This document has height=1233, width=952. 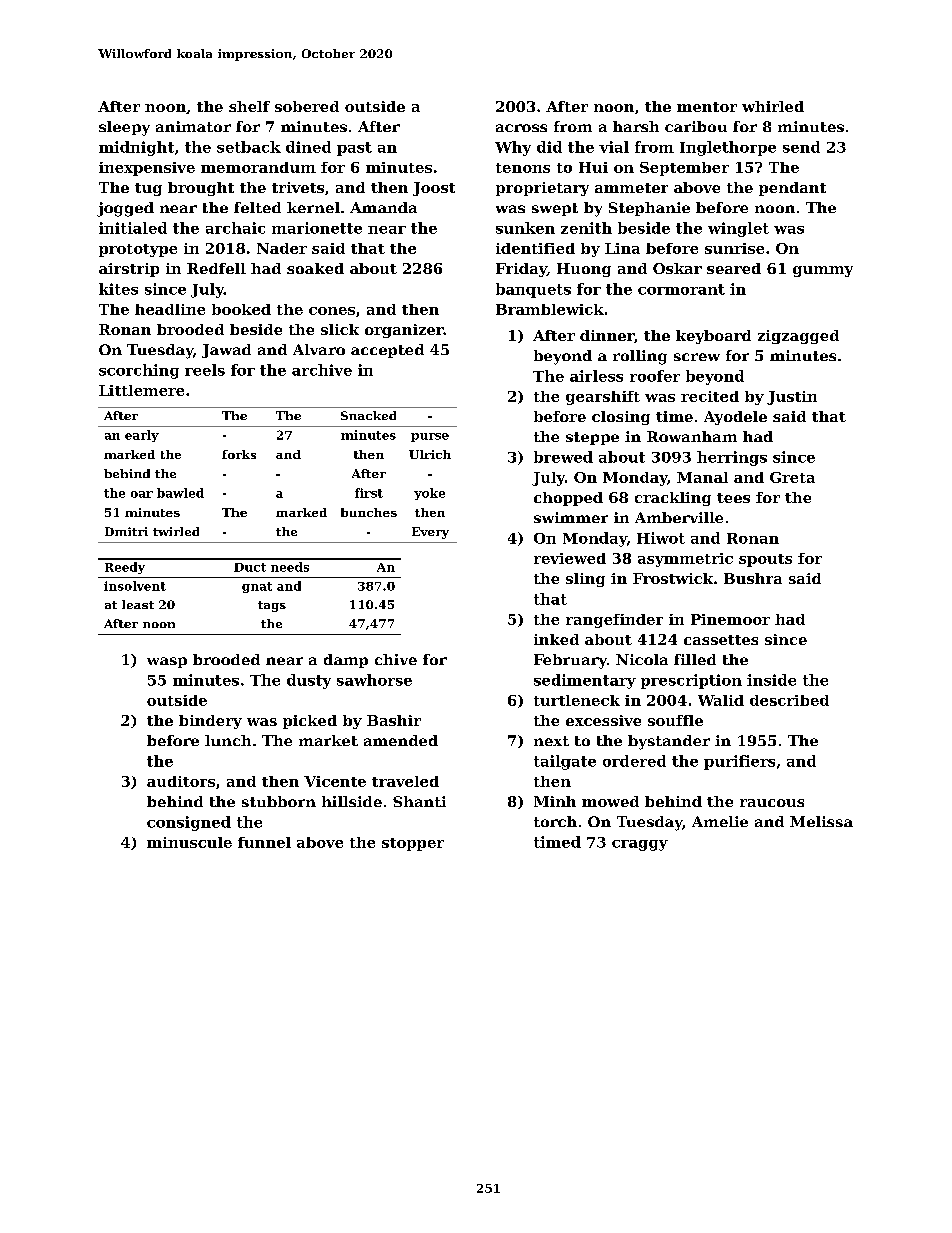 What do you see at coordinates (249, 106) in the document?
I see `shelf` at bounding box center [249, 106].
